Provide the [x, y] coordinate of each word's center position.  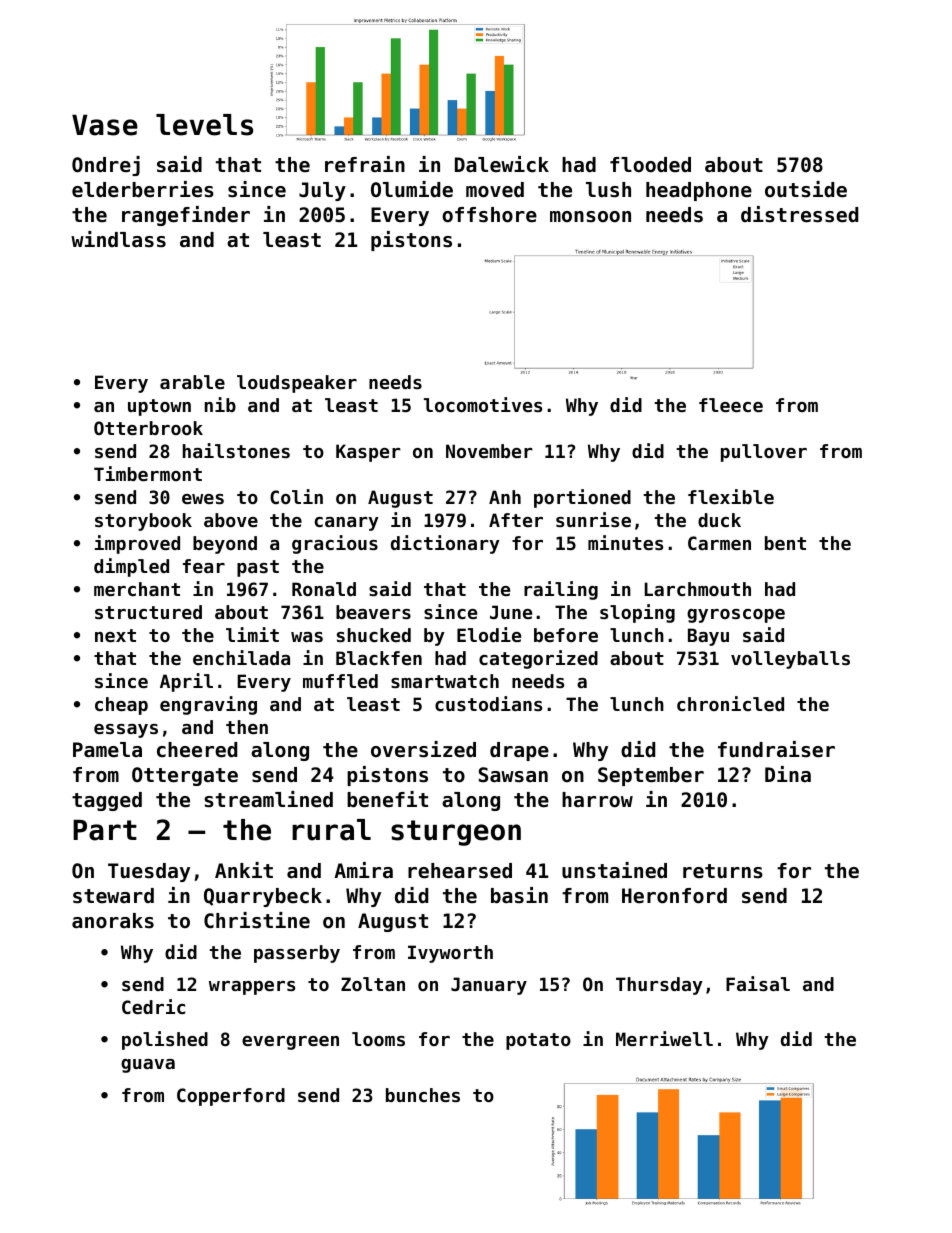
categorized [538, 659]
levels [204, 125]
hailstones [236, 450]
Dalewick [502, 164]
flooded [650, 165]
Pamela [107, 750]
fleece [731, 405]
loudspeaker [297, 384]
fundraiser [776, 749]
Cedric [153, 1006]
